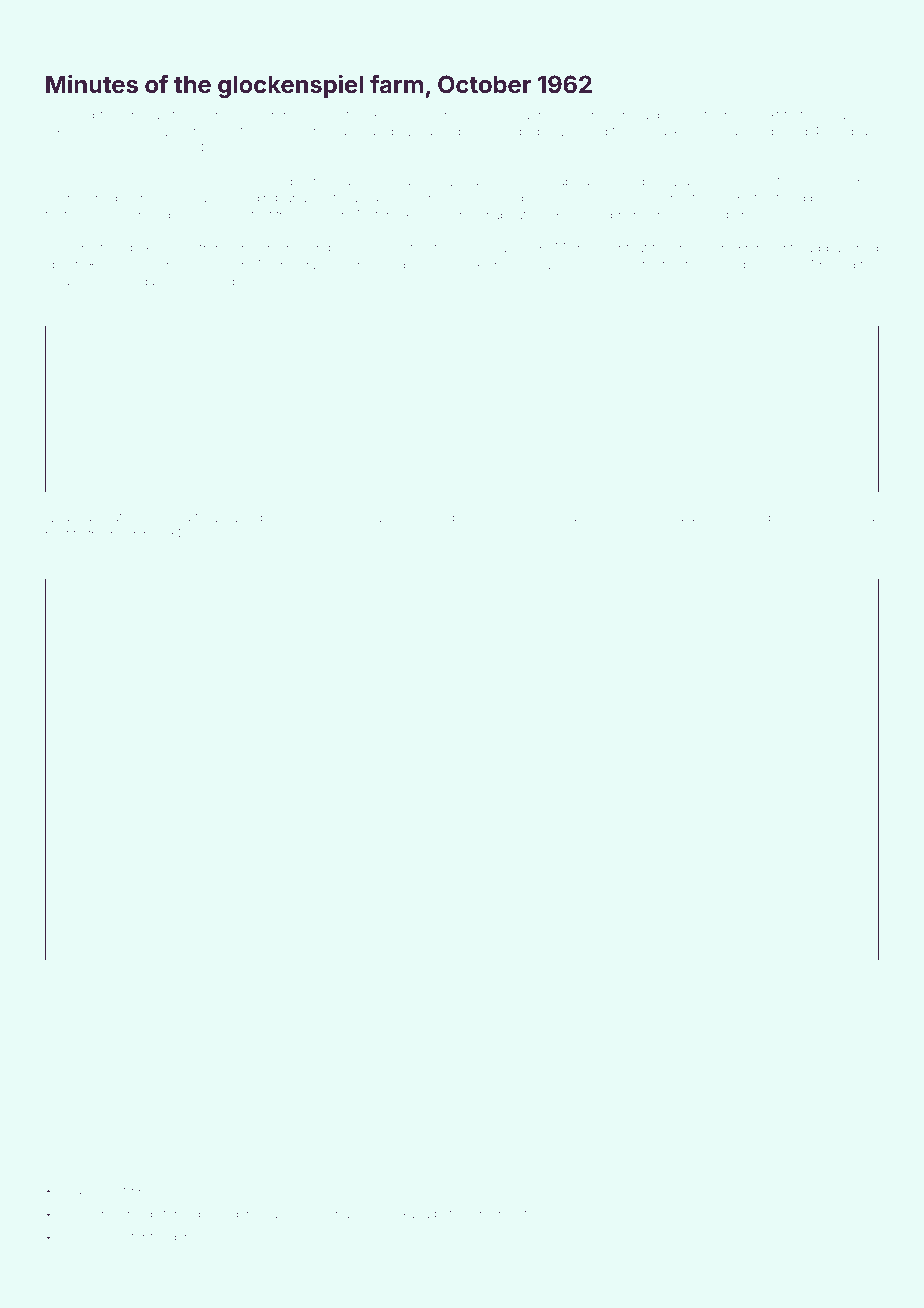 The width and height of the screenshot is (924, 1308). I want to click on Pineholt, so click(228, 115).
